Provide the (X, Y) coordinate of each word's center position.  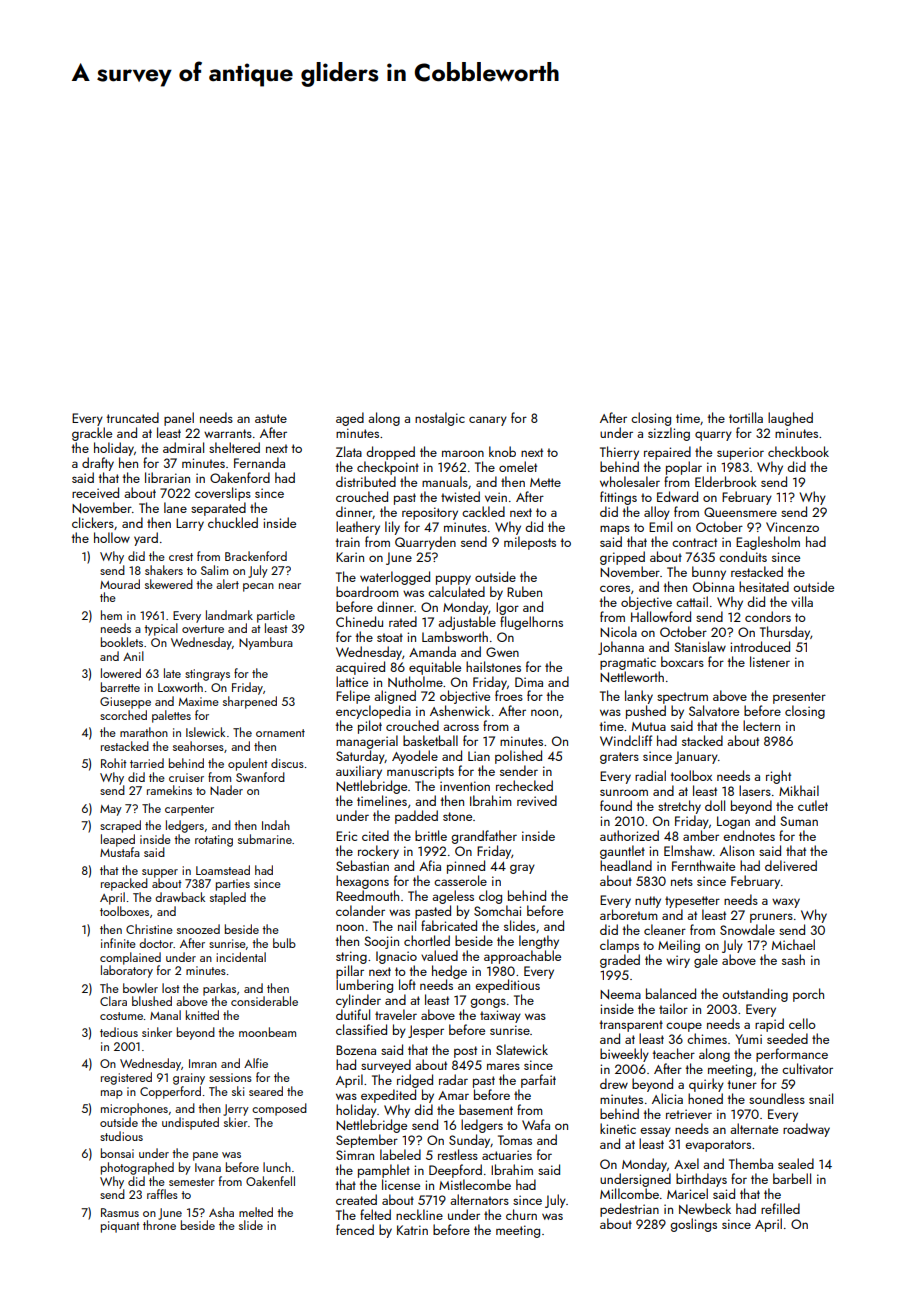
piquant (120, 1227)
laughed (790, 419)
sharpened (250, 702)
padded (416, 817)
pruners (771, 918)
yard (146, 539)
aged (350, 419)
